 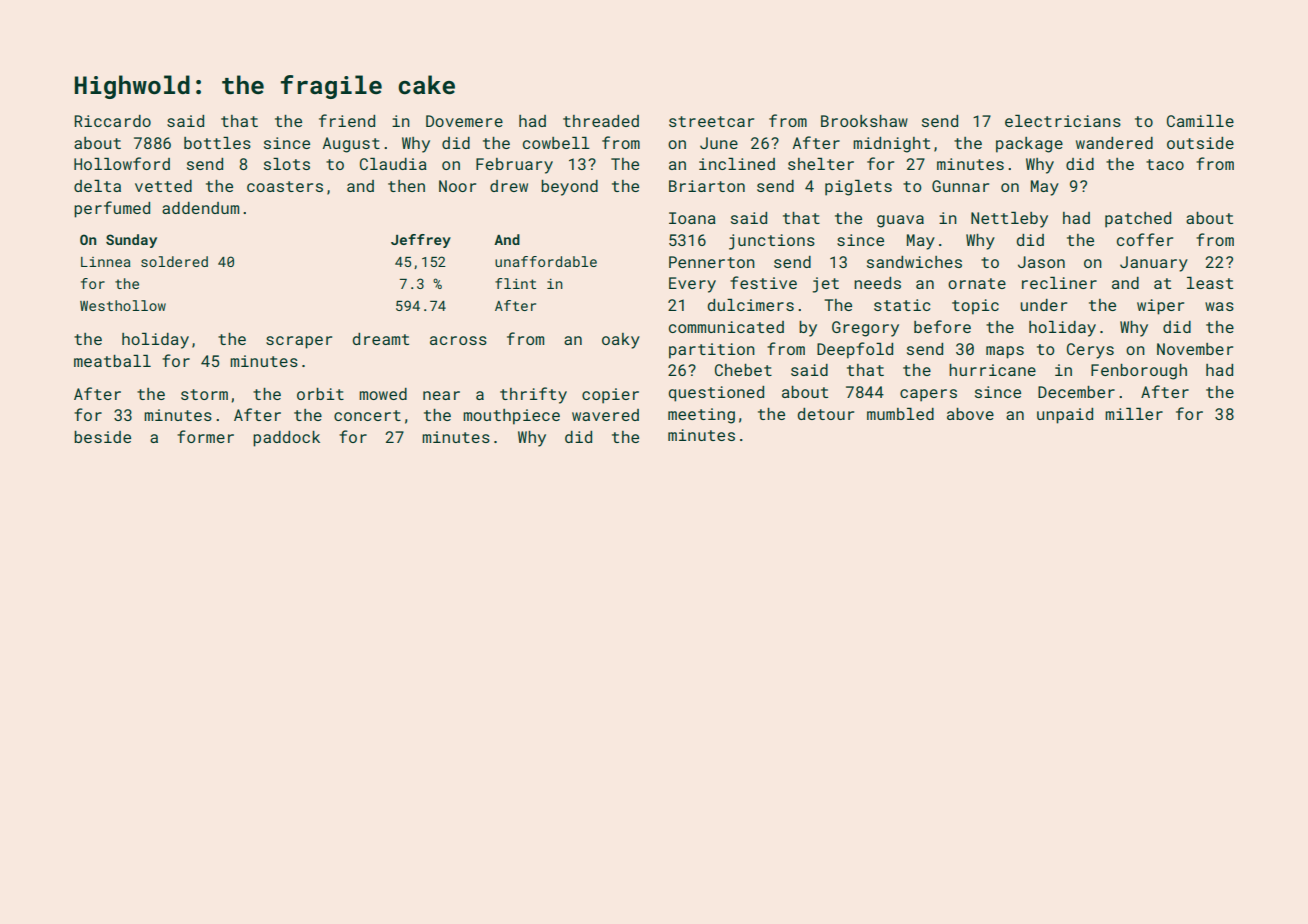 What do you see at coordinates (320, 394) in the page?
I see `orbit` at bounding box center [320, 394].
